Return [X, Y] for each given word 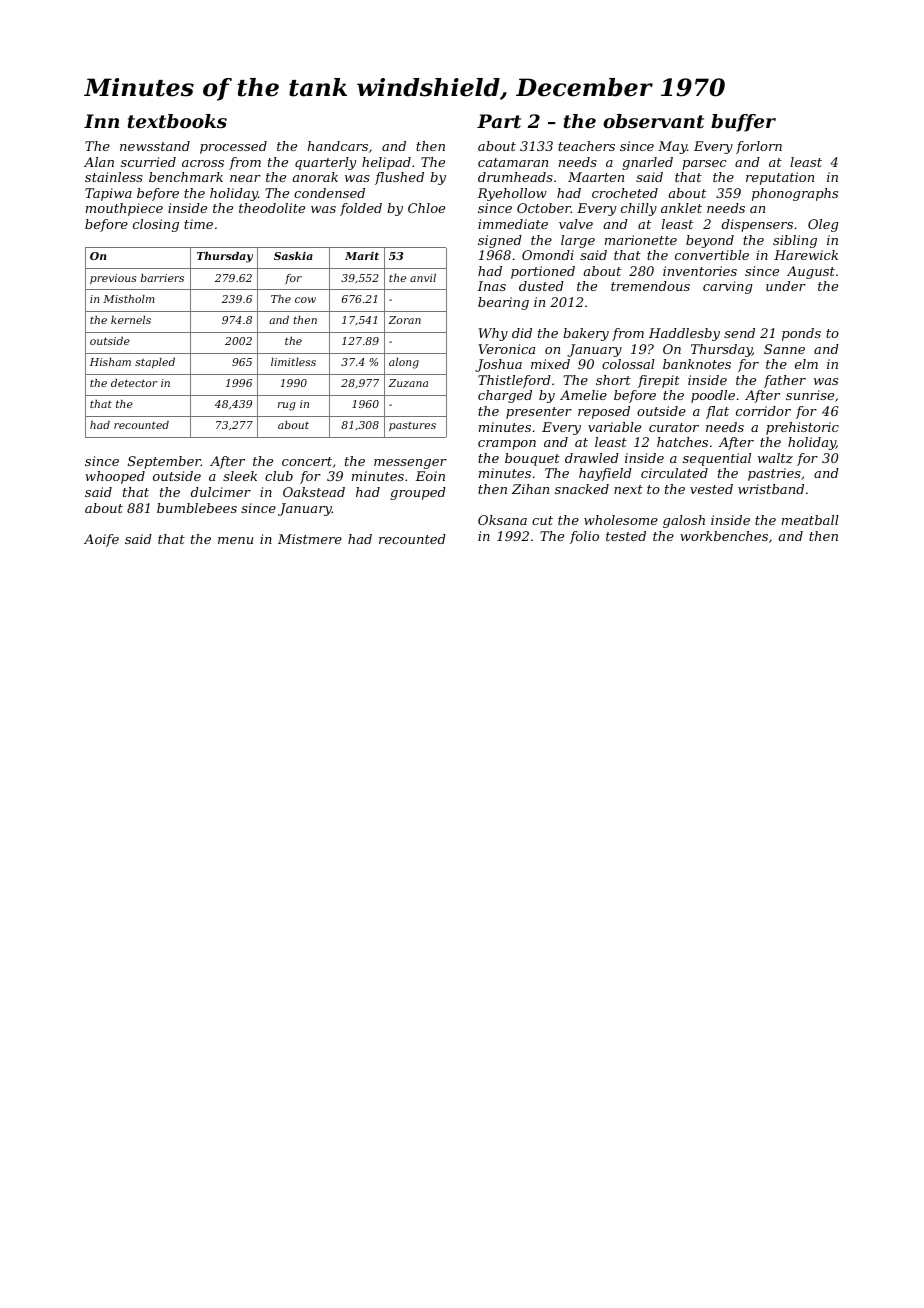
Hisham [110, 362]
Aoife [101, 540]
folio [584, 537]
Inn [101, 121]
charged [505, 396]
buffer [743, 123]
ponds [801, 334]
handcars [337, 146]
